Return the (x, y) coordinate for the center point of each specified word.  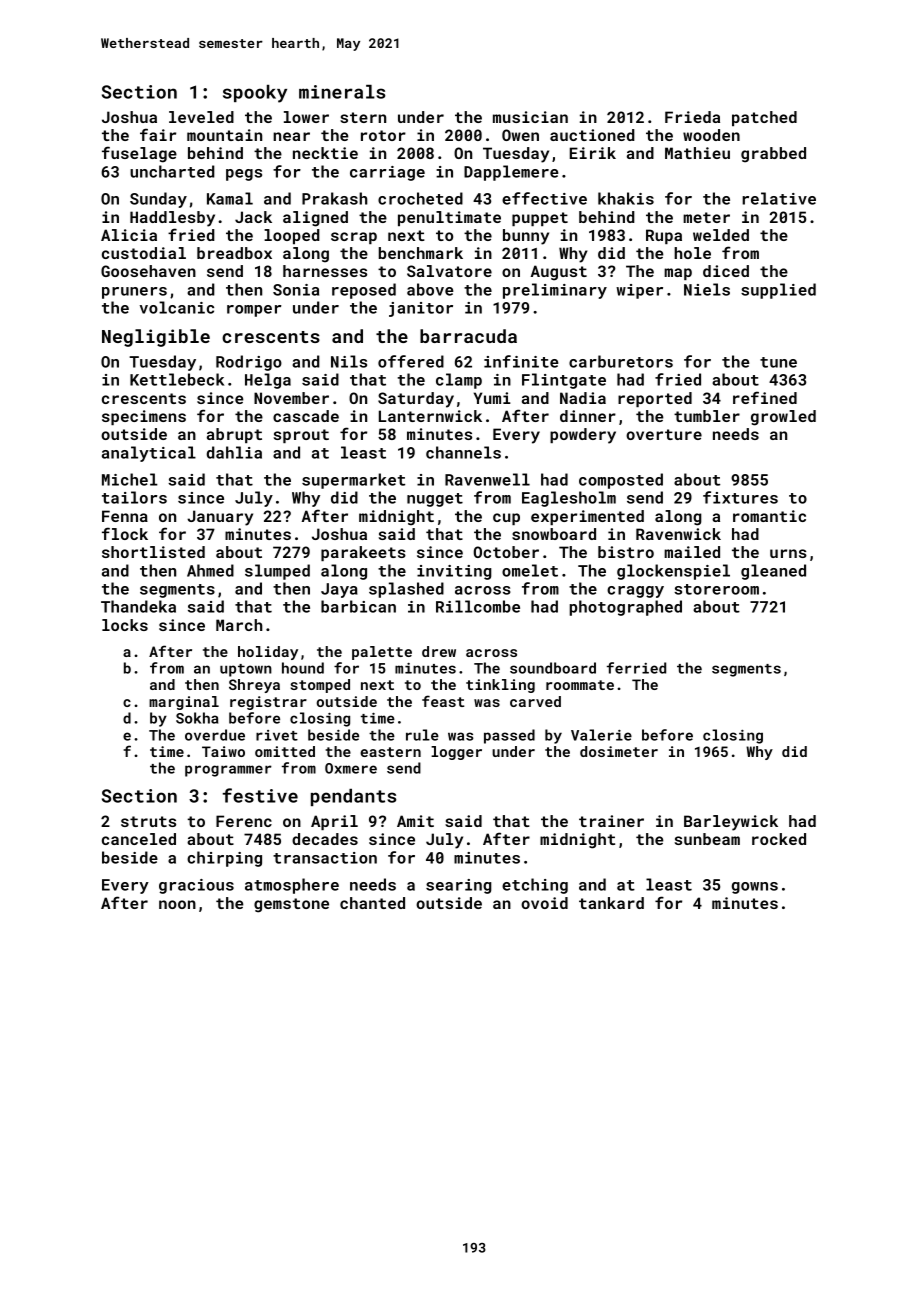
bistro (626, 552)
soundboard (553, 668)
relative (779, 198)
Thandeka (138, 606)
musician (530, 117)
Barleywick (731, 823)
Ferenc (244, 821)
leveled (201, 117)
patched (764, 118)
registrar (268, 703)
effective (544, 198)
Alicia (129, 235)
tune (778, 362)
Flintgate (564, 381)
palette (382, 653)
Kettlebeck (177, 379)
